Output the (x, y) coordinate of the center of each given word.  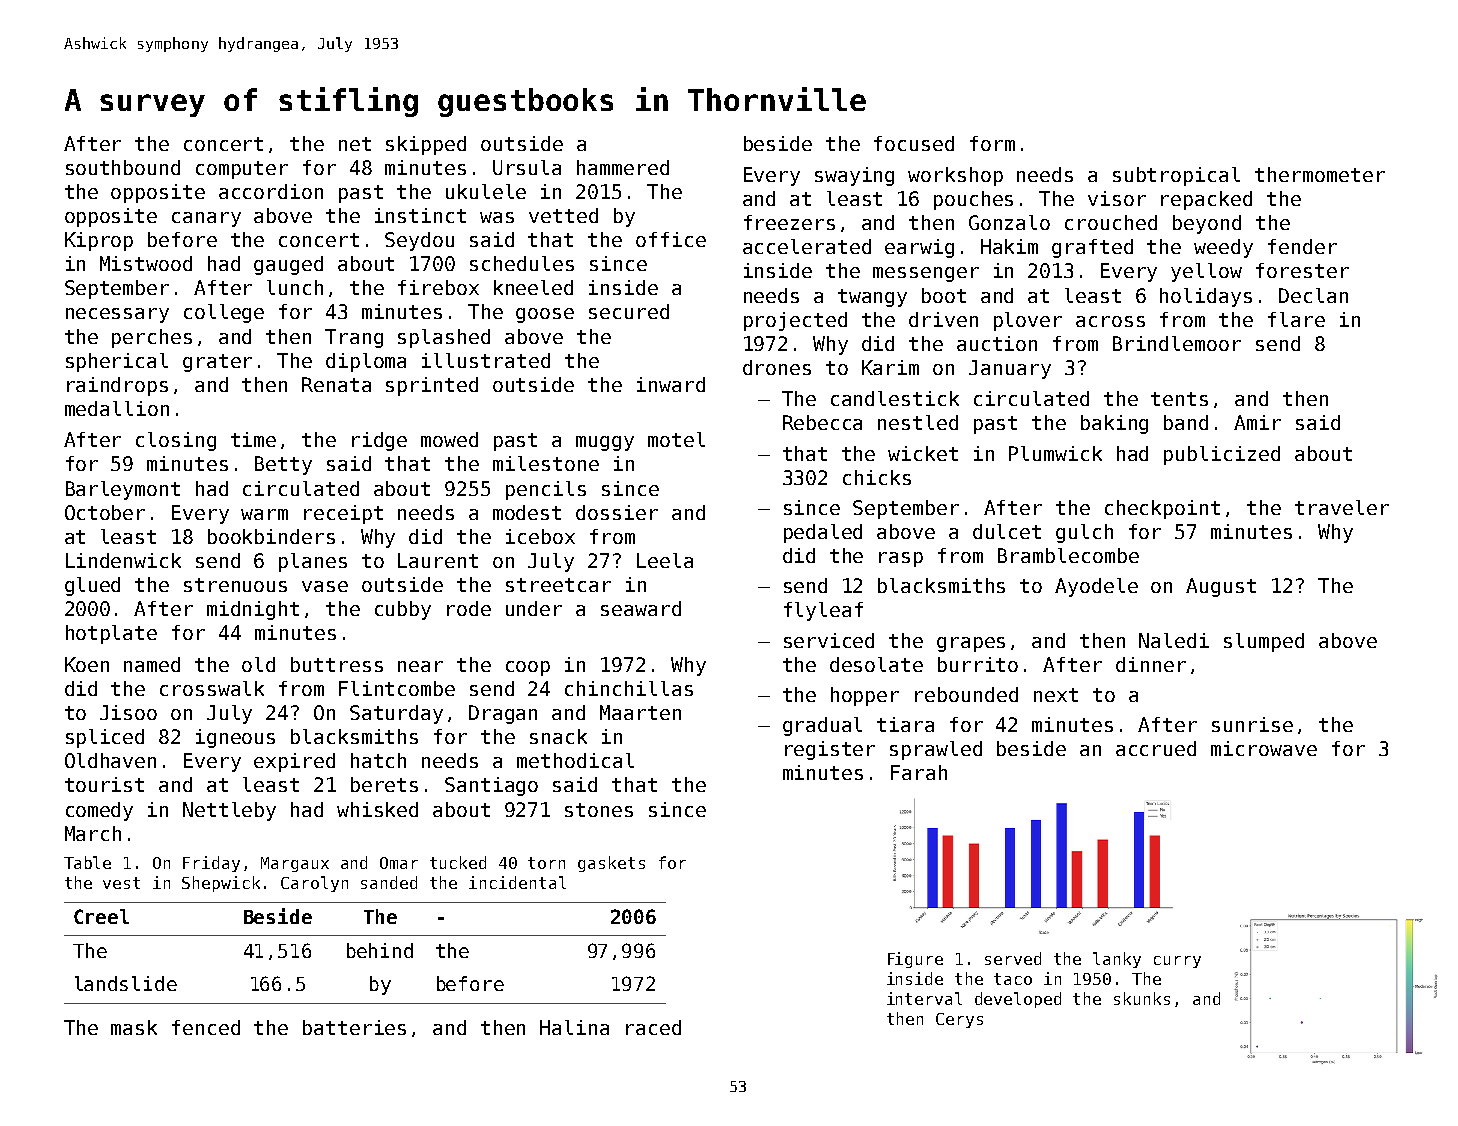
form (992, 143)
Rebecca (822, 422)
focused (914, 143)
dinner (1151, 664)
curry (1177, 962)
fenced (206, 1027)
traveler (1342, 507)
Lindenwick (123, 560)
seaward (641, 608)
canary (206, 219)
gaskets (611, 864)
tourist (104, 784)
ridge (379, 441)
